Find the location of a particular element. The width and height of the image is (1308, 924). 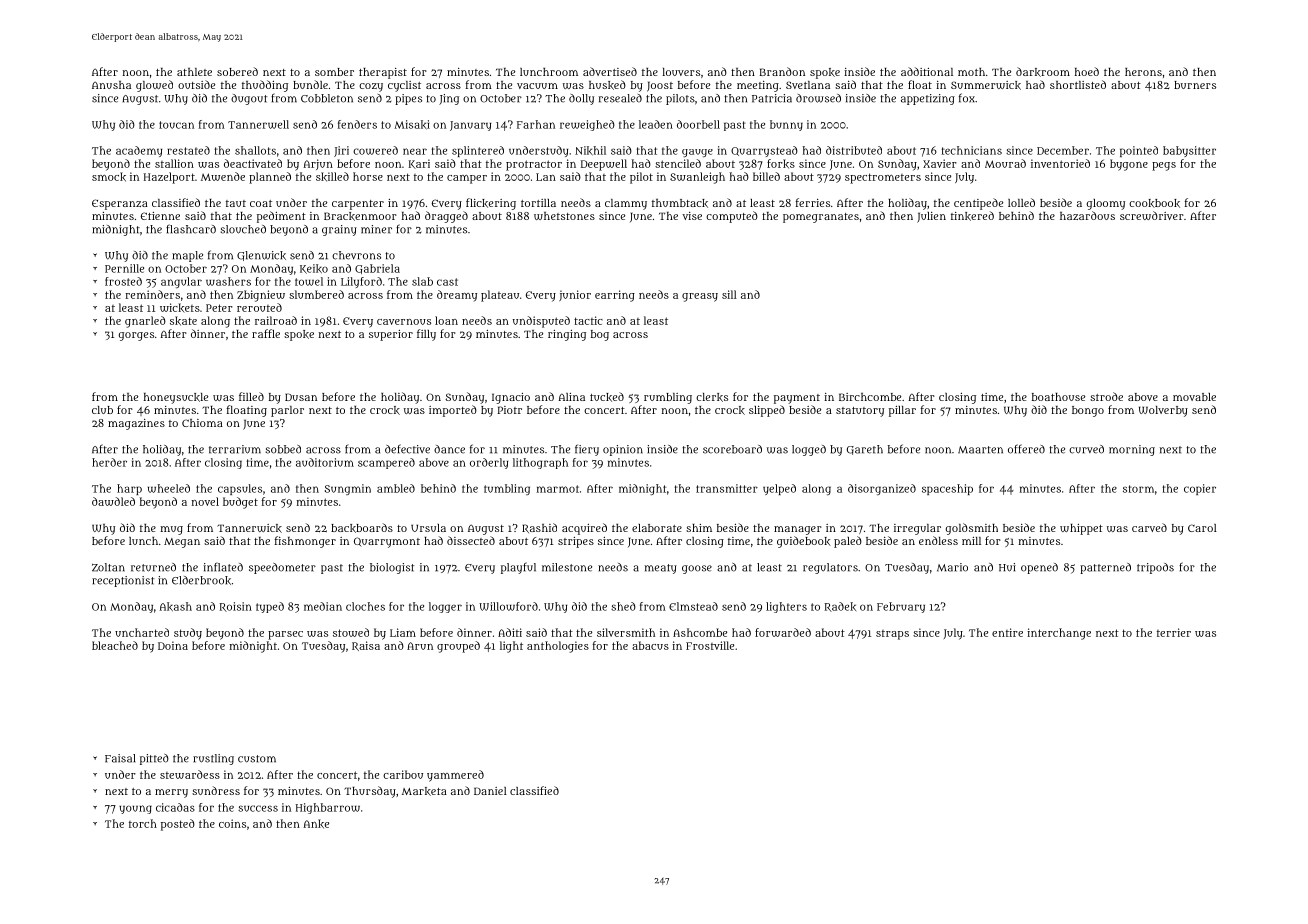

Anke is located at coordinates (316, 824).
